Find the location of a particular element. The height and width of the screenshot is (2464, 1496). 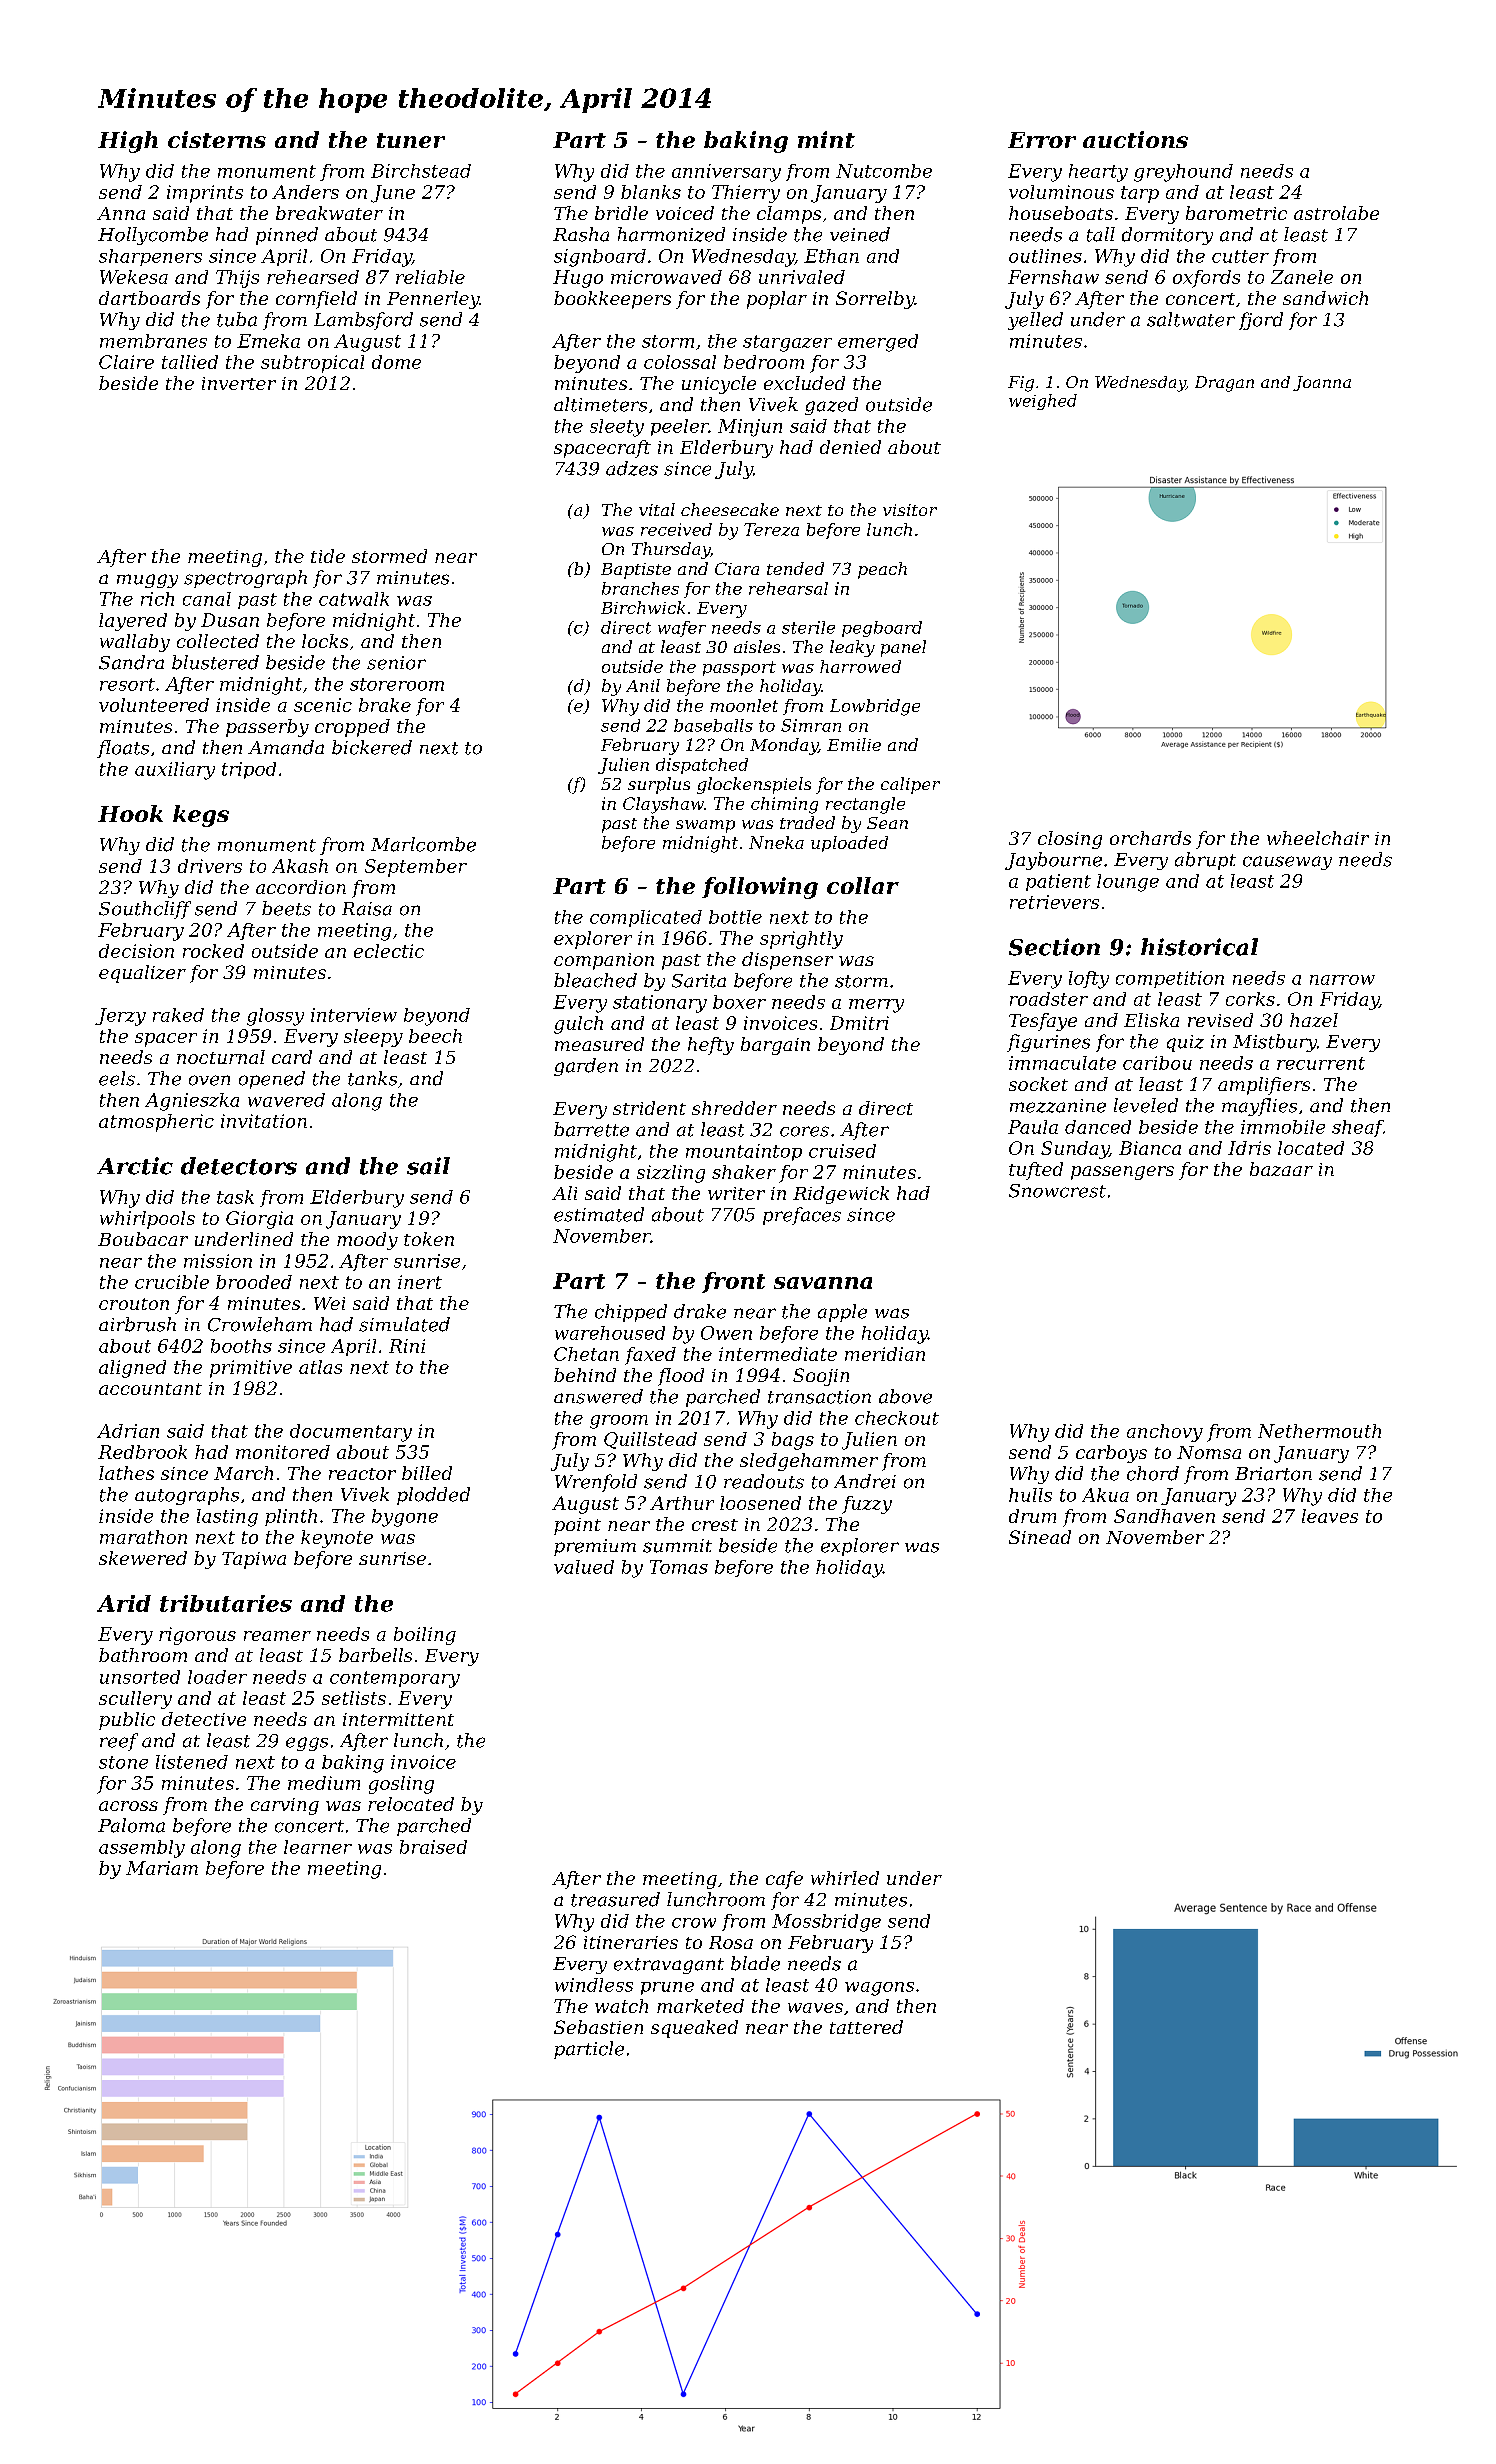

orchards is located at coordinates (1150, 838).
